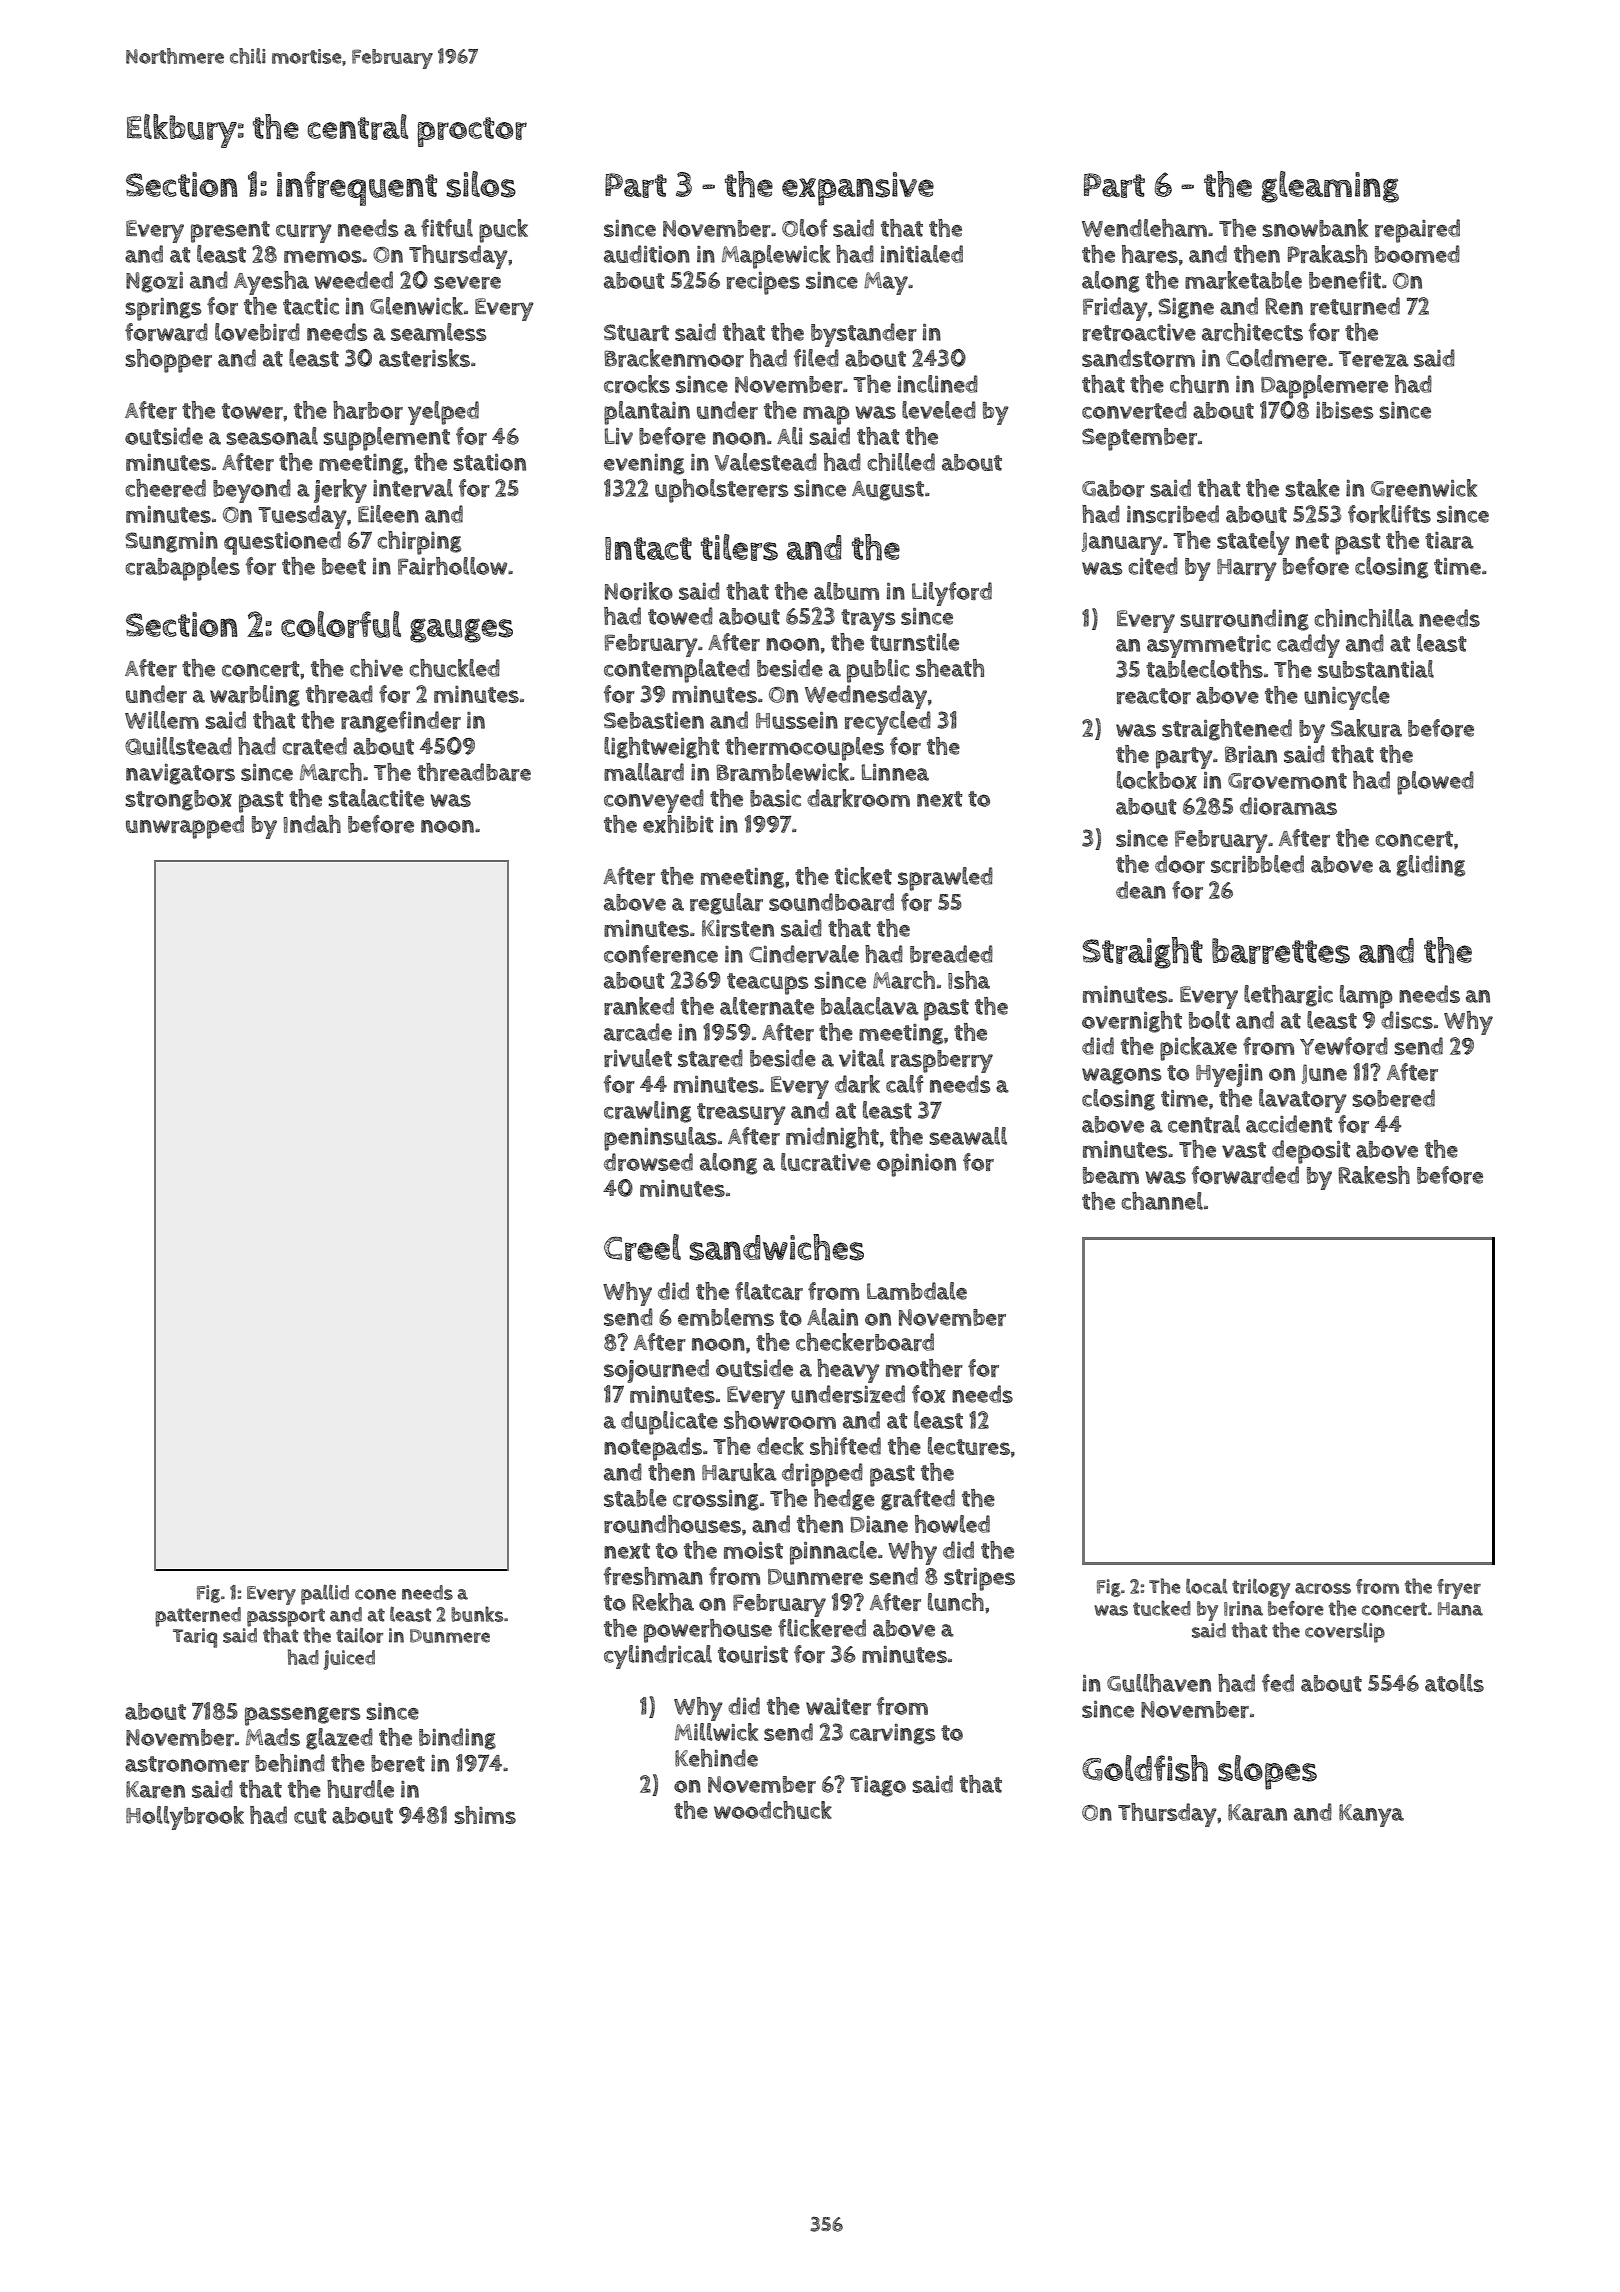 The image size is (1620, 2292). What do you see at coordinates (357, 188) in the screenshot?
I see `infrequent` at bounding box center [357, 188].
